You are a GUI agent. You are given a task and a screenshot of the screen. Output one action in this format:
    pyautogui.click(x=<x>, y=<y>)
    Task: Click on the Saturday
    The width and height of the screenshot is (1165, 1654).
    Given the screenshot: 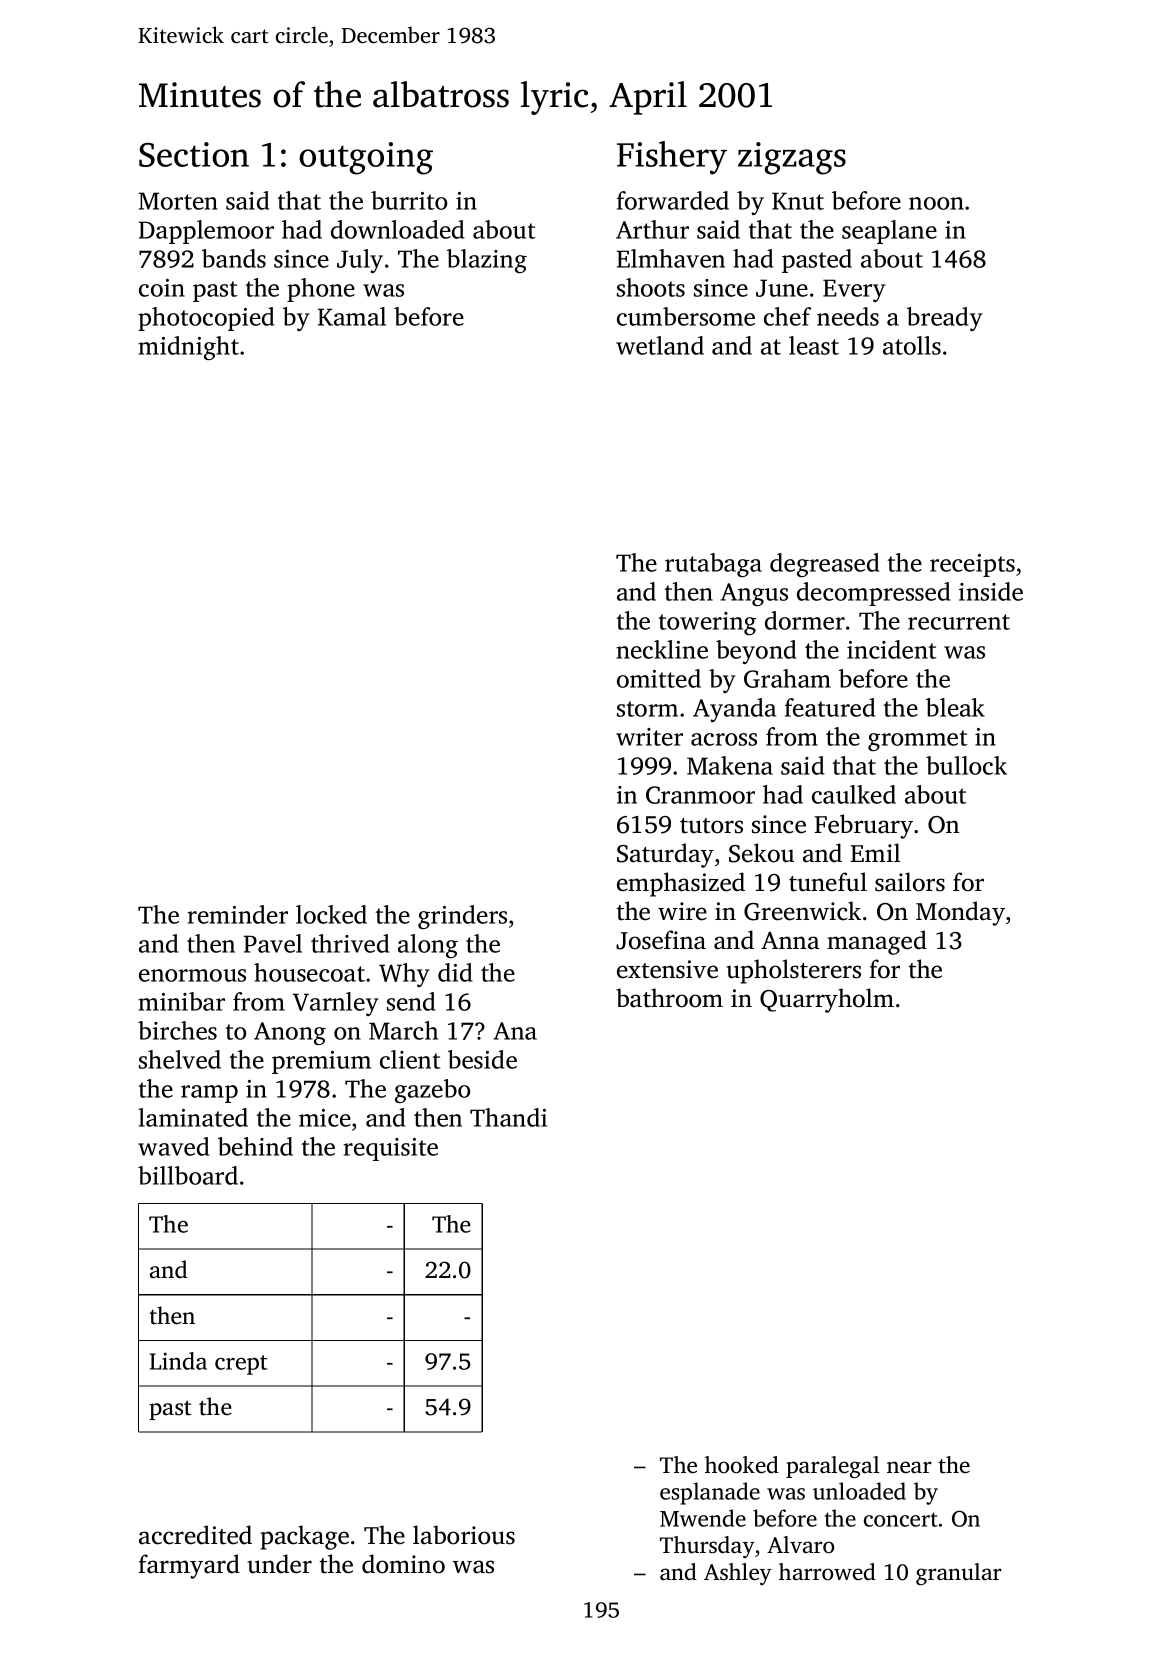 What is the action you would take?
    pyautogui.click(x=665, y=855)
